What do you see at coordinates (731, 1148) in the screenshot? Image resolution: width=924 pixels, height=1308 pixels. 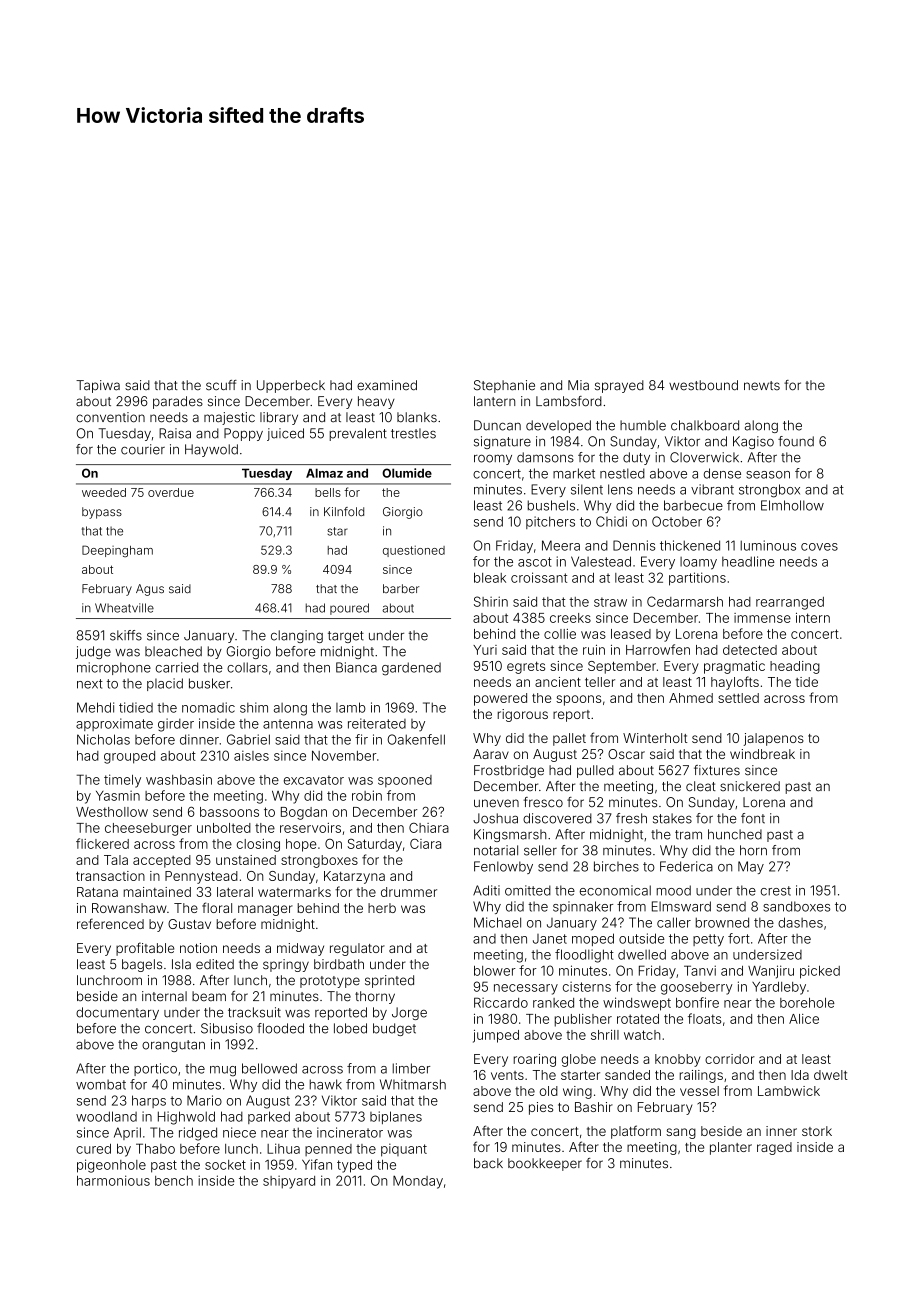 I see `planter` at bounding box center [731, 1148].
